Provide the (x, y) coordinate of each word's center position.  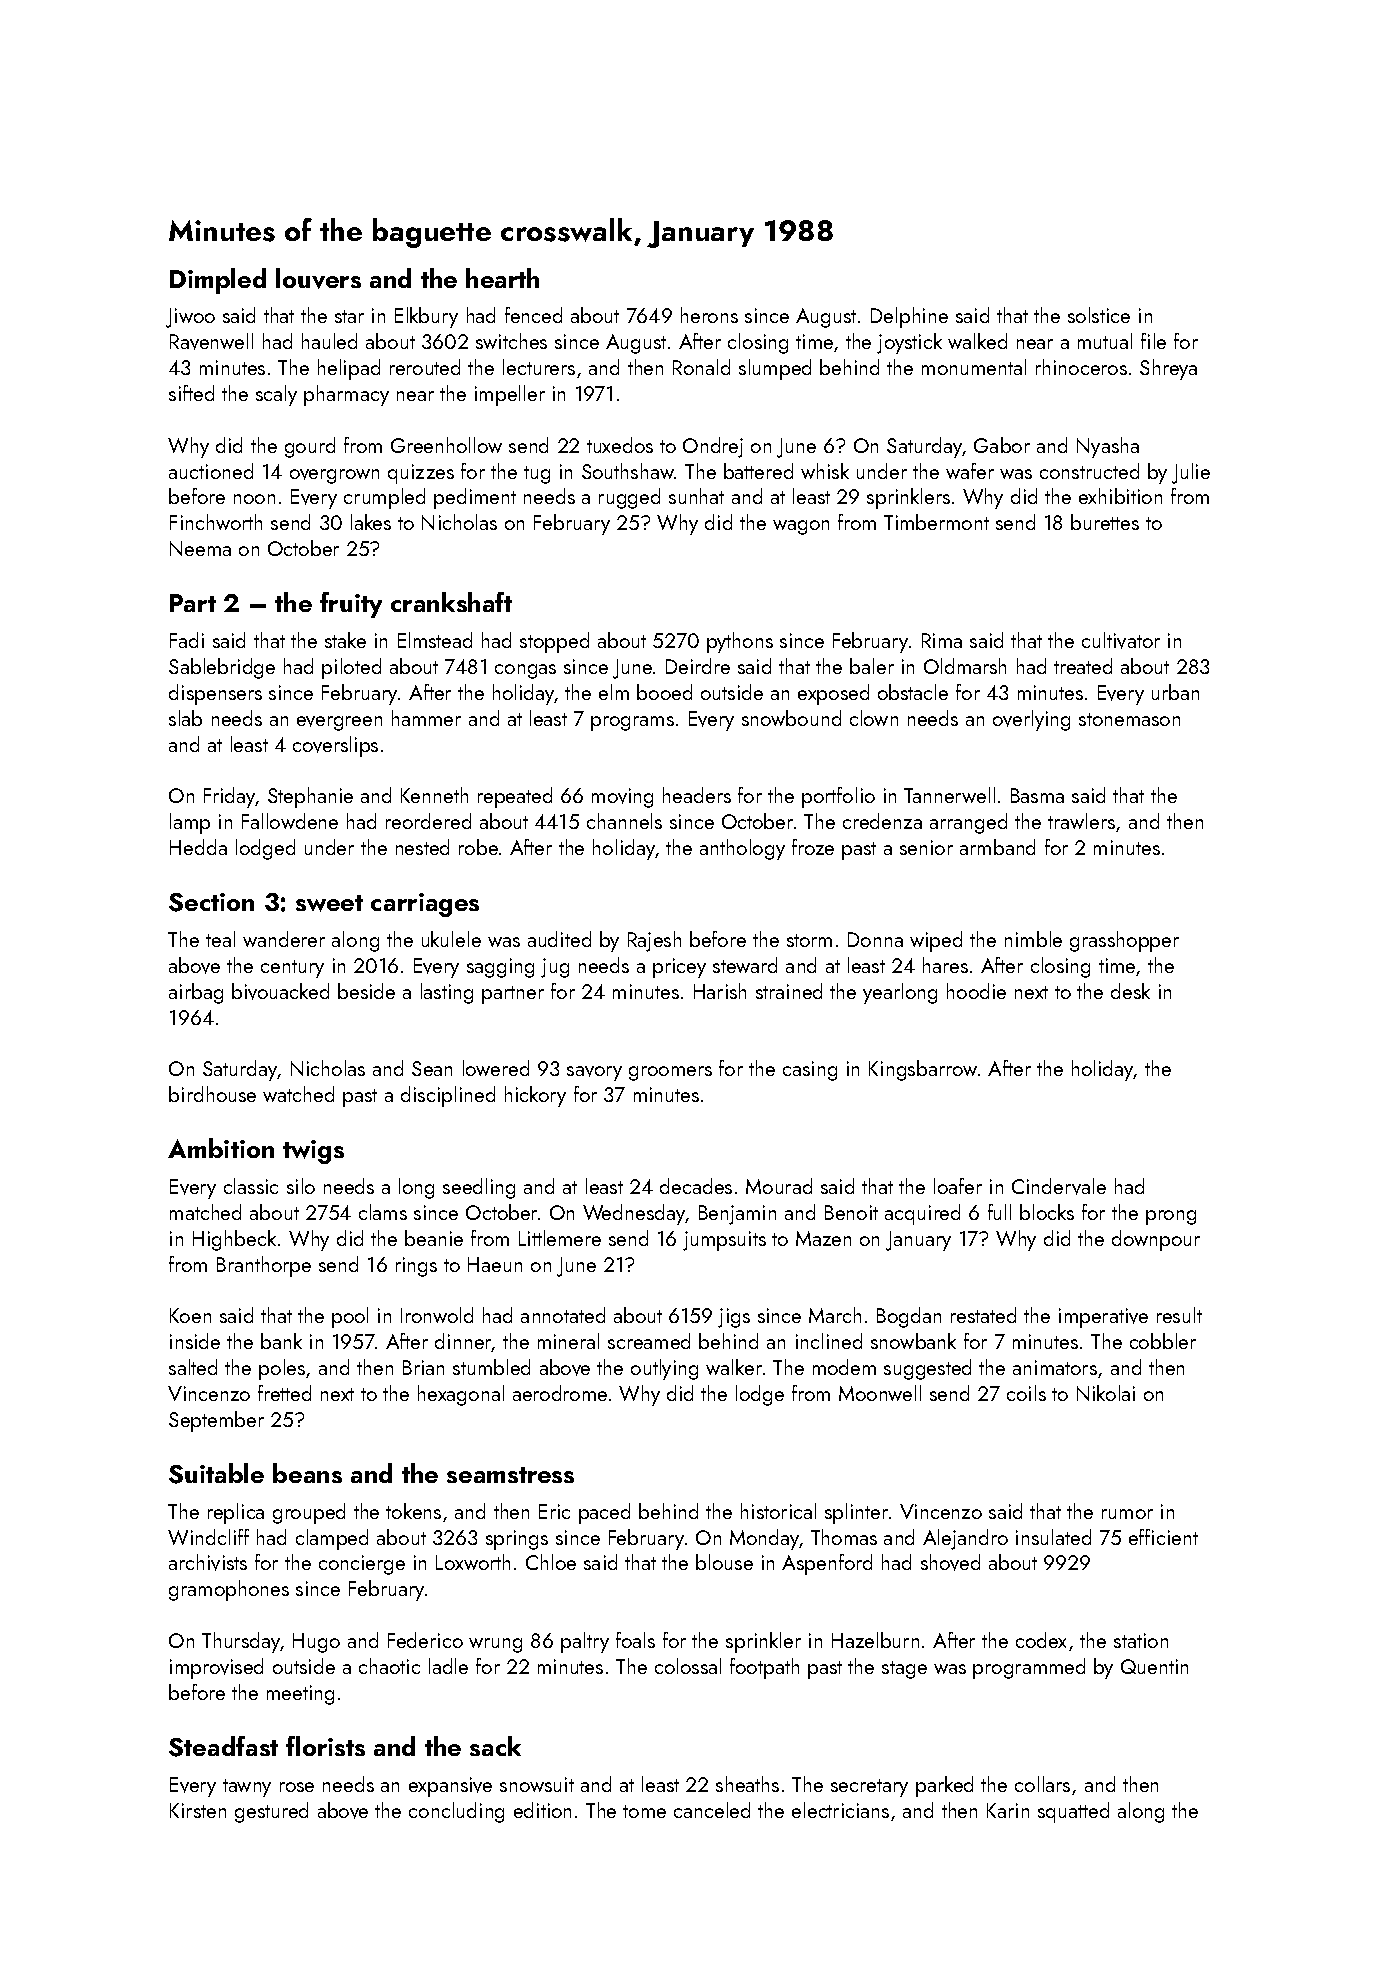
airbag (196, 993)
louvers (318, 278)
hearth (502, 278)
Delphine (909, 317)
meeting (300, 1695)
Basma (1037, 795)
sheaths (747, 1784)
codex (1041, 1640)
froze (813, 847)
